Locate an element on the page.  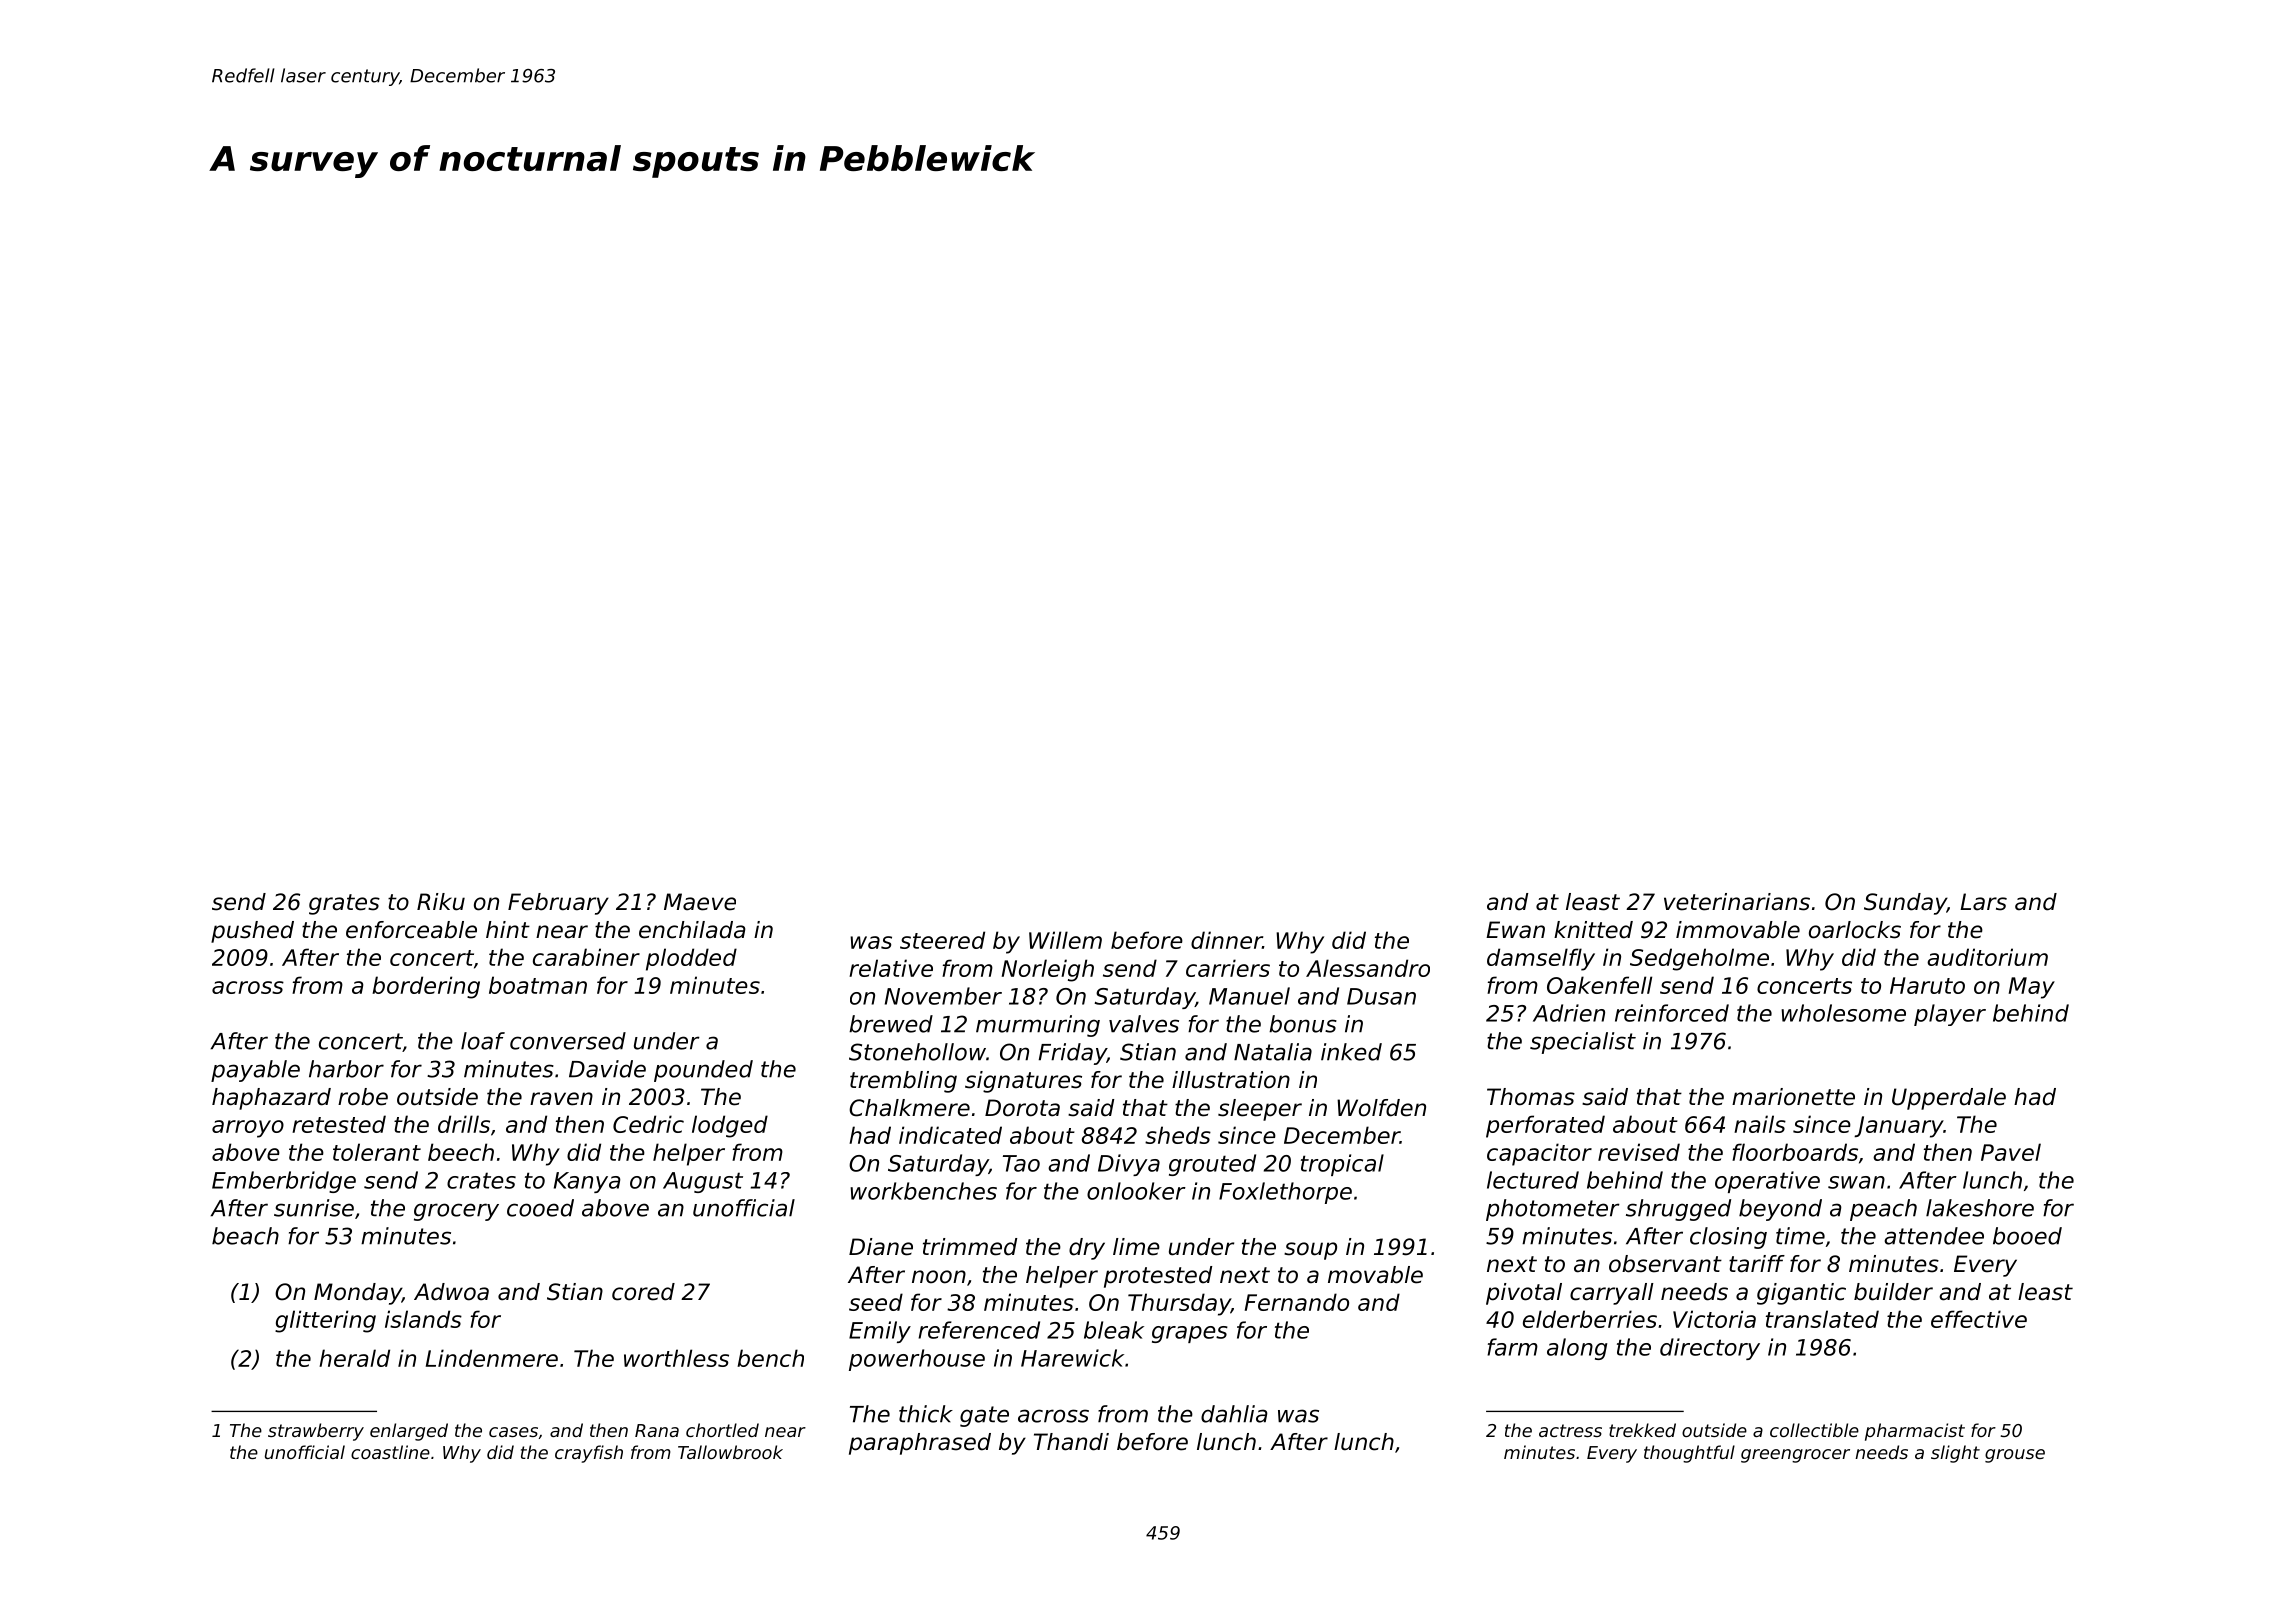
soup is located at coordinates (1310, 1251).
